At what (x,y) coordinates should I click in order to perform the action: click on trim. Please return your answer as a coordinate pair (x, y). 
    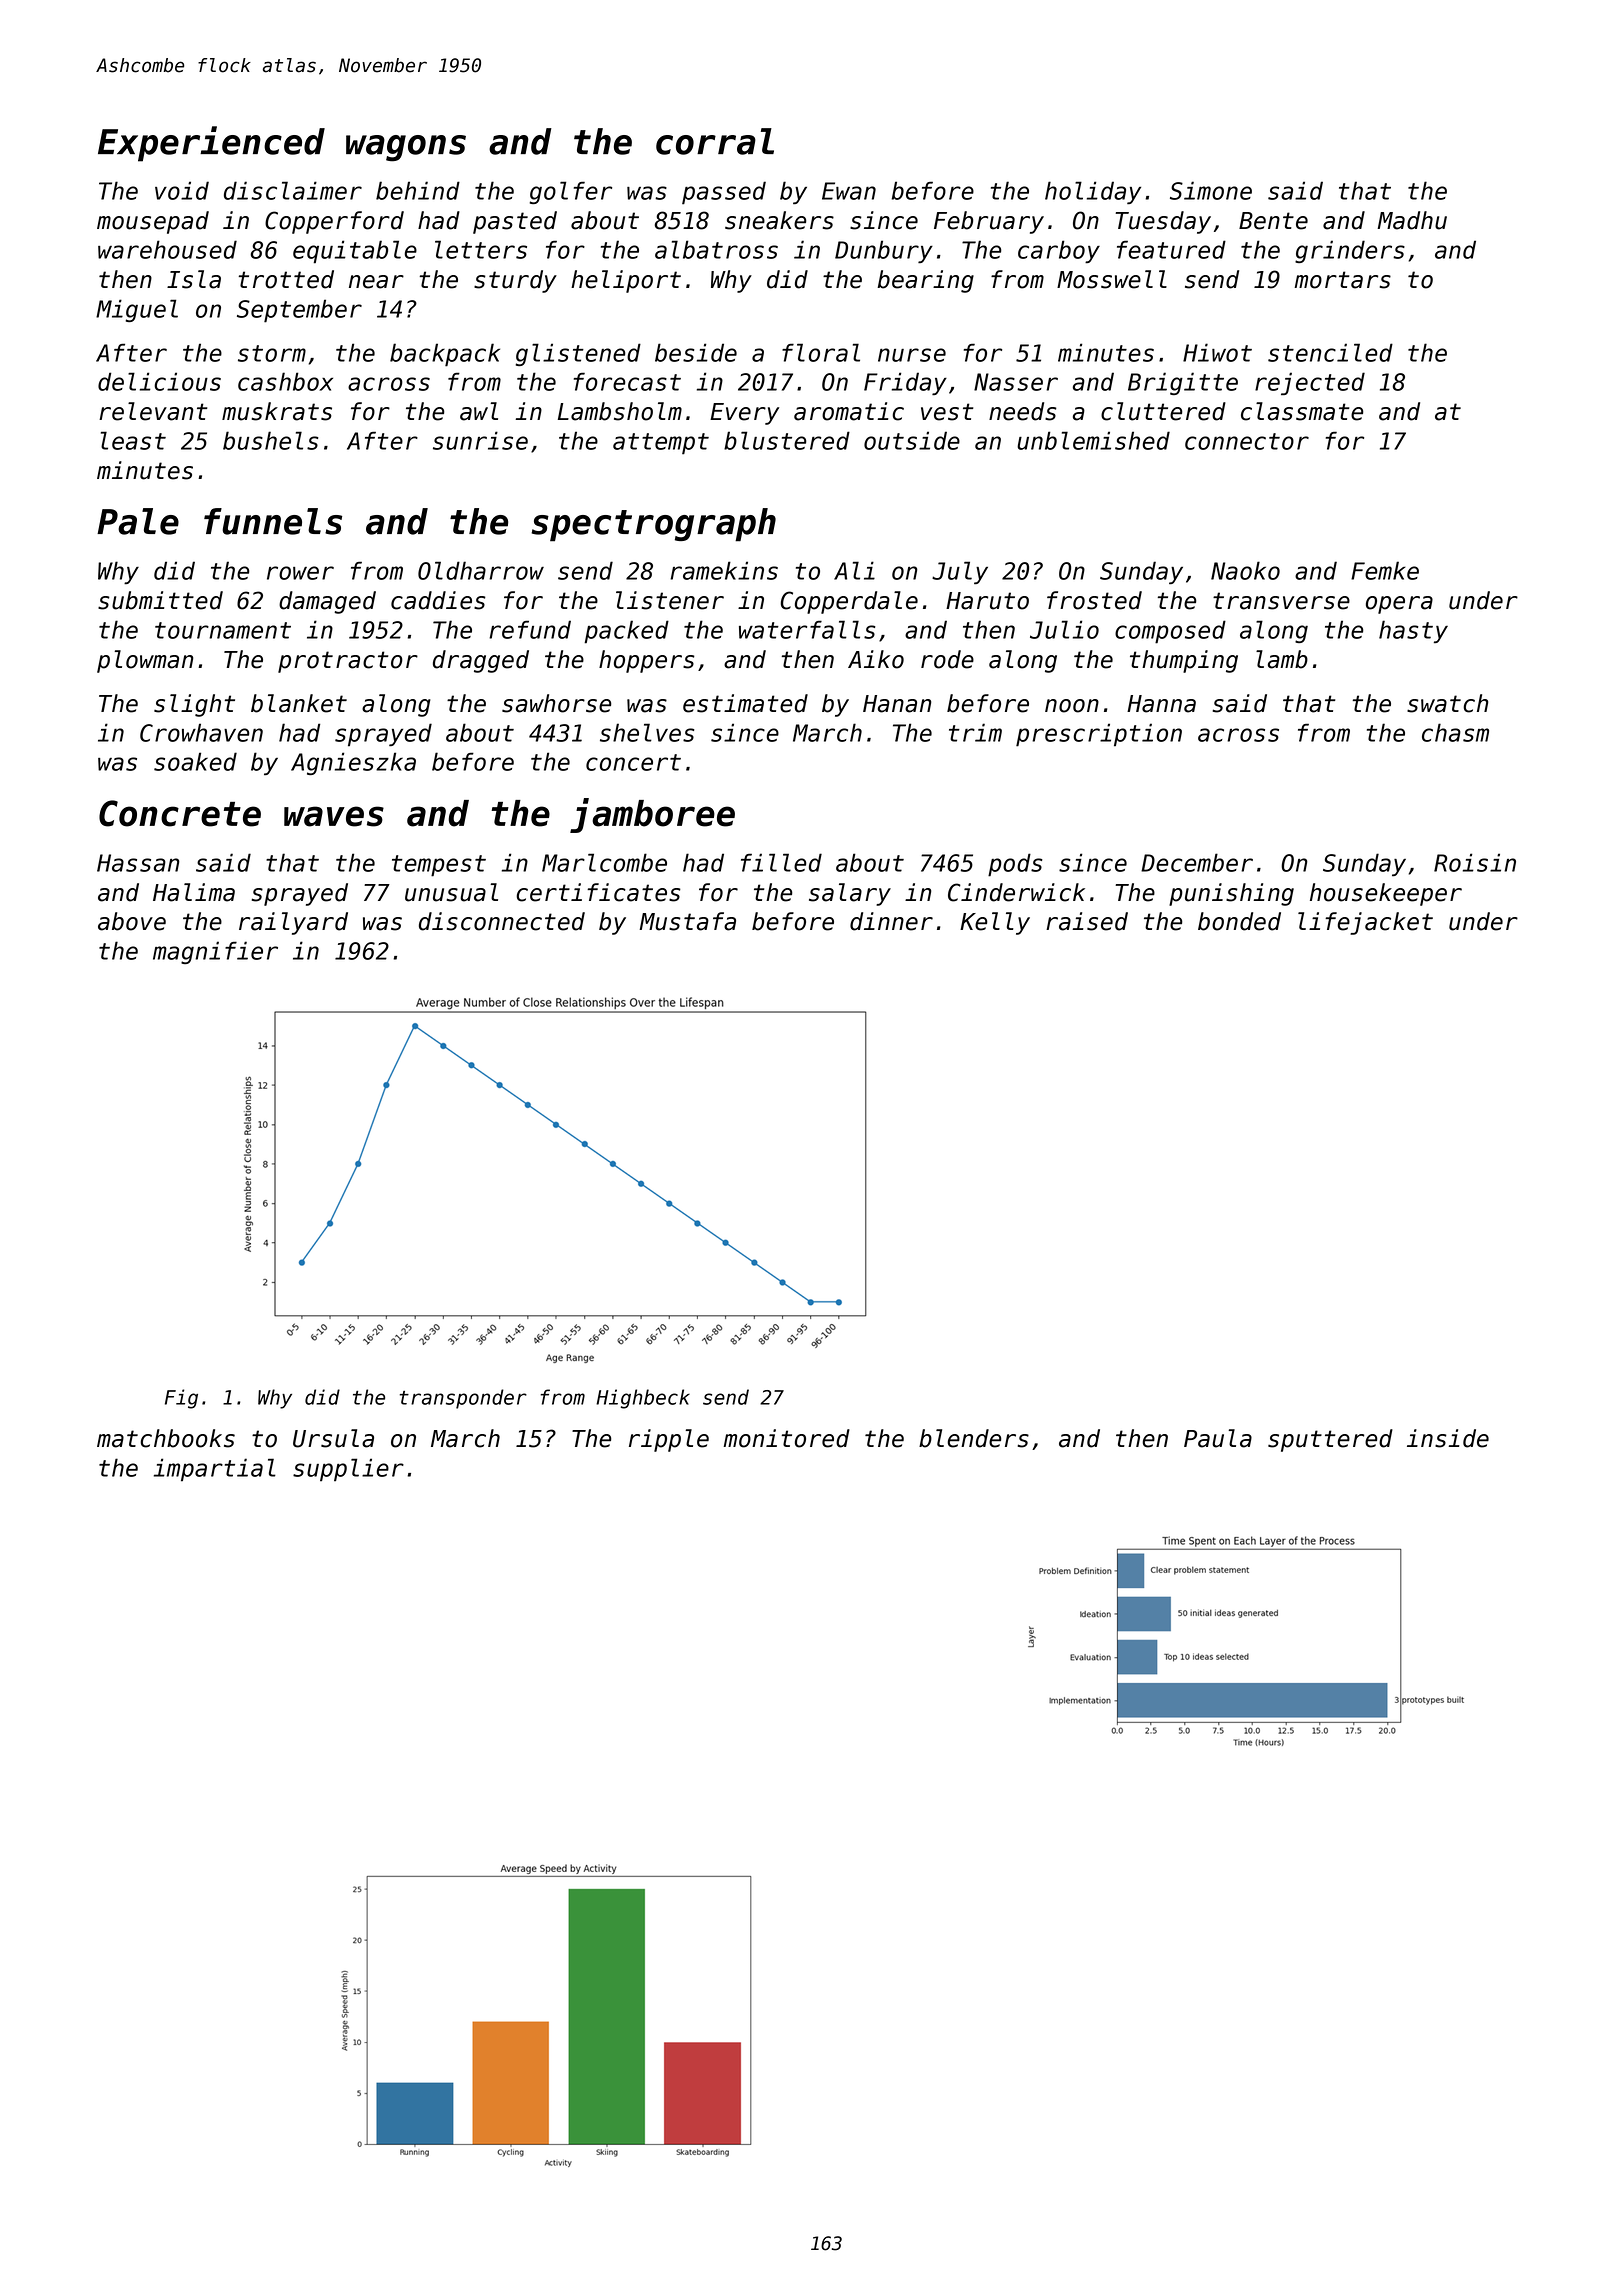
    Looking at the image, I should click on (975, 732).
